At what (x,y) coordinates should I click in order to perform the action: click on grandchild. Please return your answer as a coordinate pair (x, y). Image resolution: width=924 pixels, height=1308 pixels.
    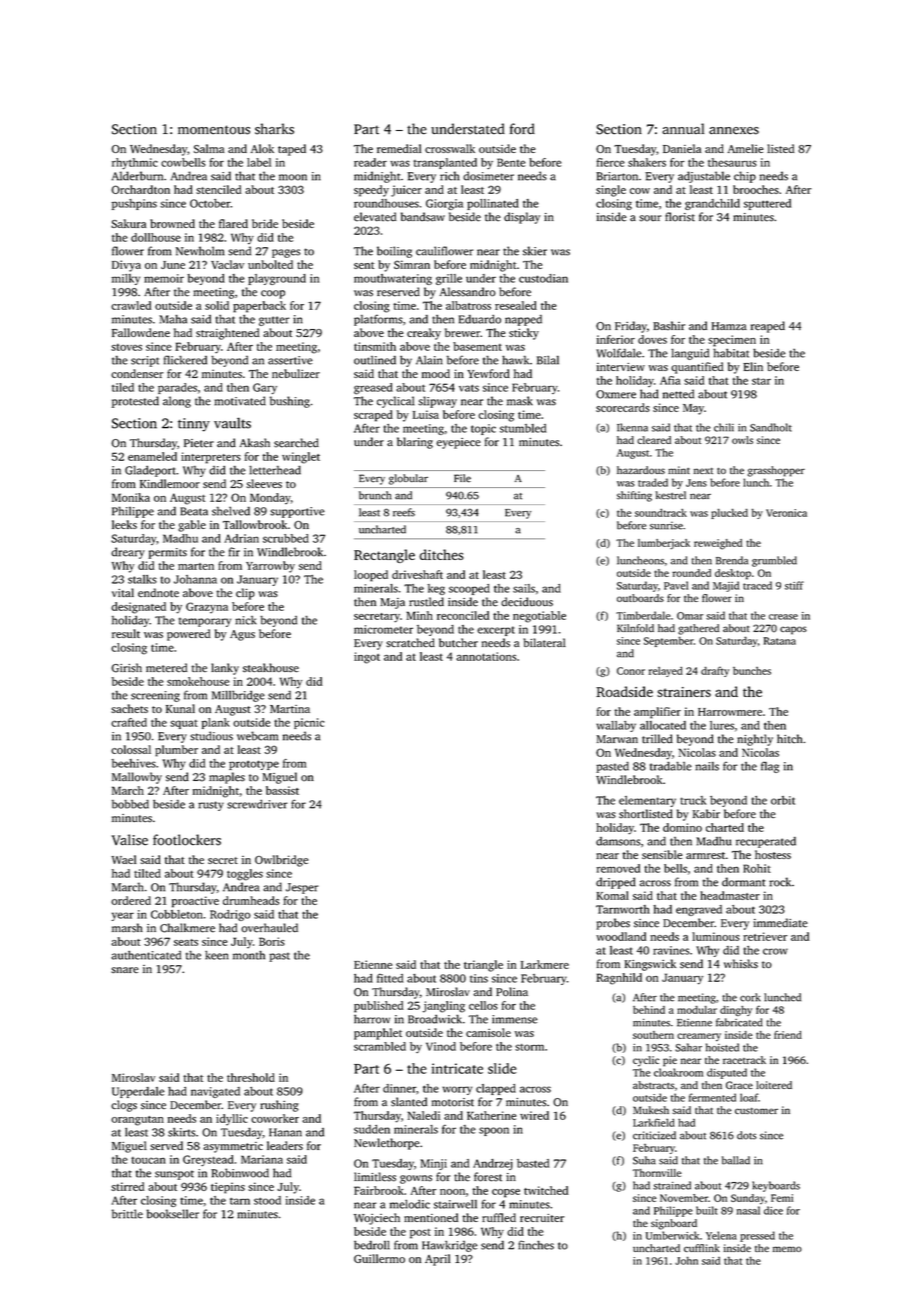
    Looking at the image, I should click on (712, 204).
